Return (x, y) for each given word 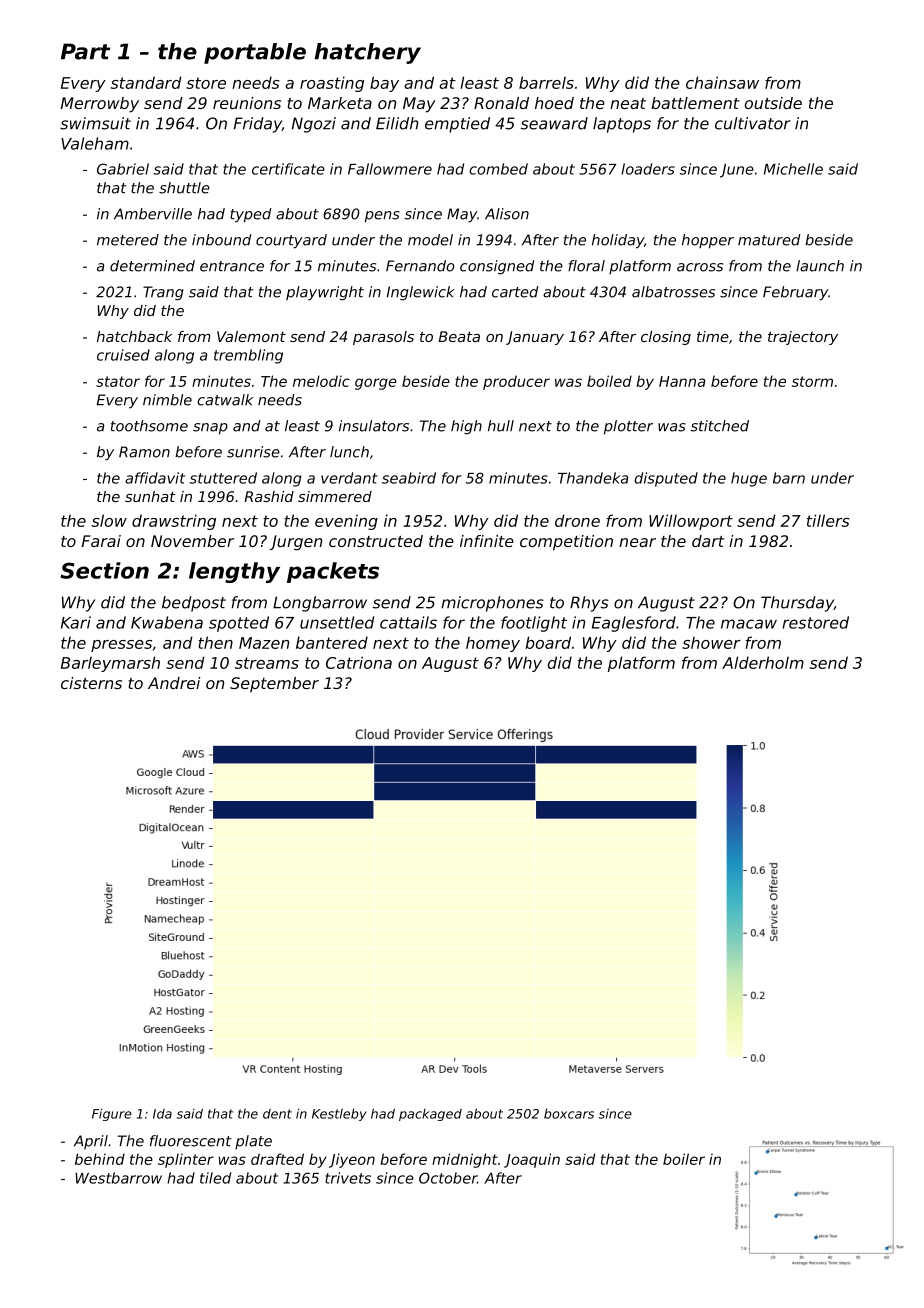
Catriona (359, 662)
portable (255, 53)
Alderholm (763, 662)
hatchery (368, 53)
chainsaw (722, 82)
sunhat (150, 496)
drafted (277, 1159)
